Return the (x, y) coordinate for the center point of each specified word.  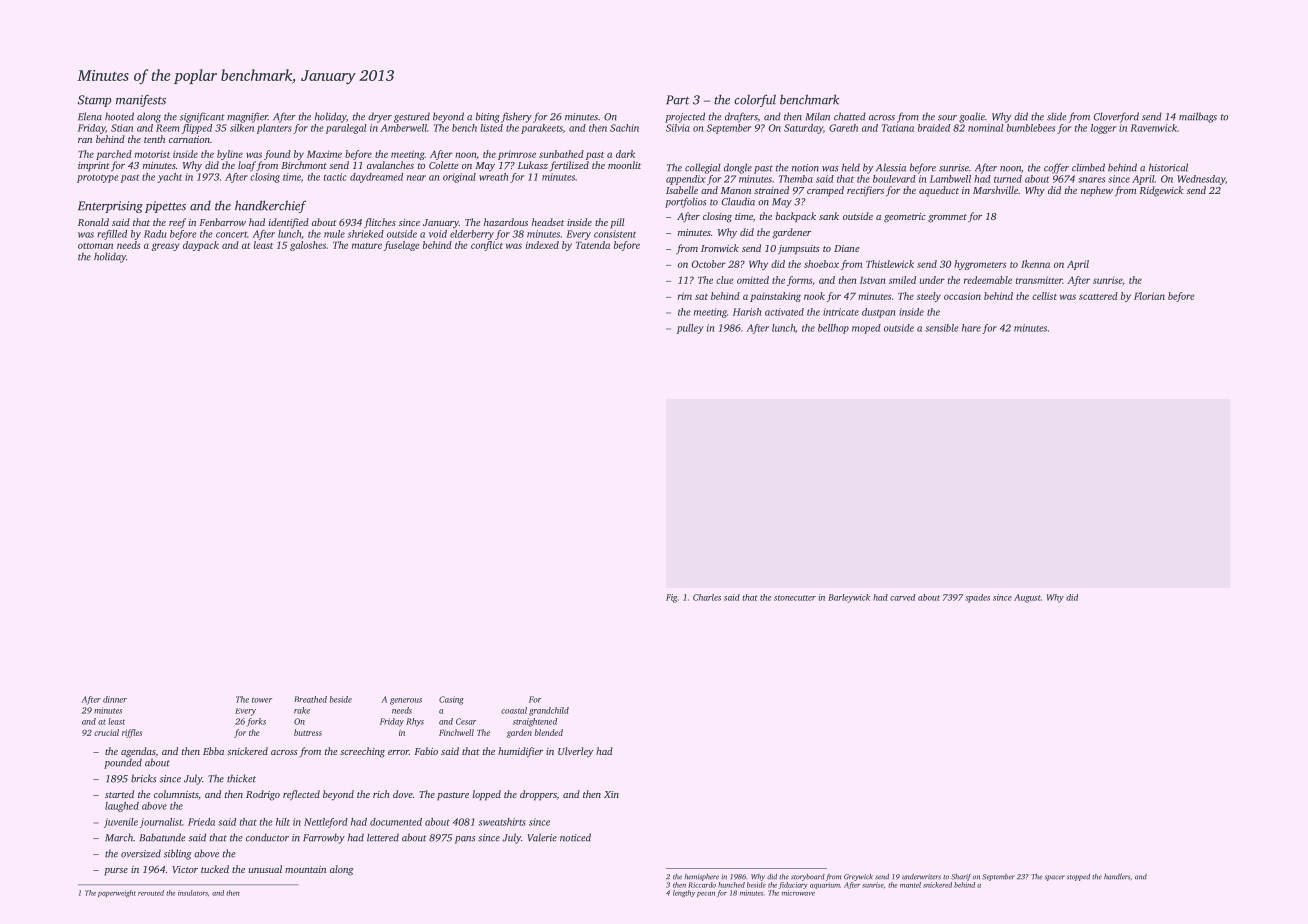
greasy (165, 247)
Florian (1149, 296)
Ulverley (575, 752)
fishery (516, 117)
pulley (690, 329)
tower (262, 700)
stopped (1078, 877)
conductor (267, 837)
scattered (1098, 296)
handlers (1117, 877)
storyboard (808, 877)
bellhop (833, 329)
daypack (201, 246)
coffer (1056, 168)
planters (274, 129)
